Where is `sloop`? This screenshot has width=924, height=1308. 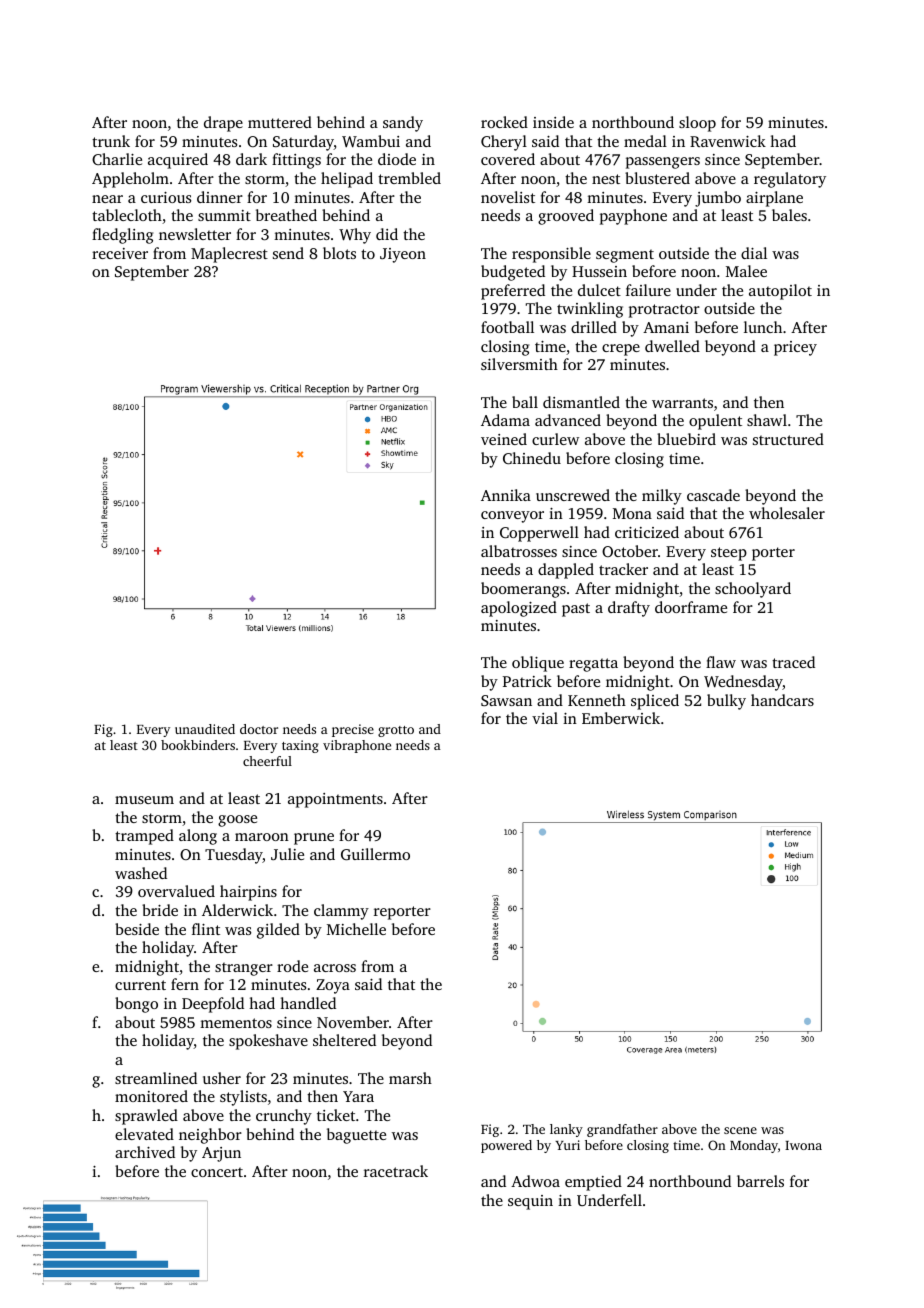 sloop is located at coordinates (697, 124).
